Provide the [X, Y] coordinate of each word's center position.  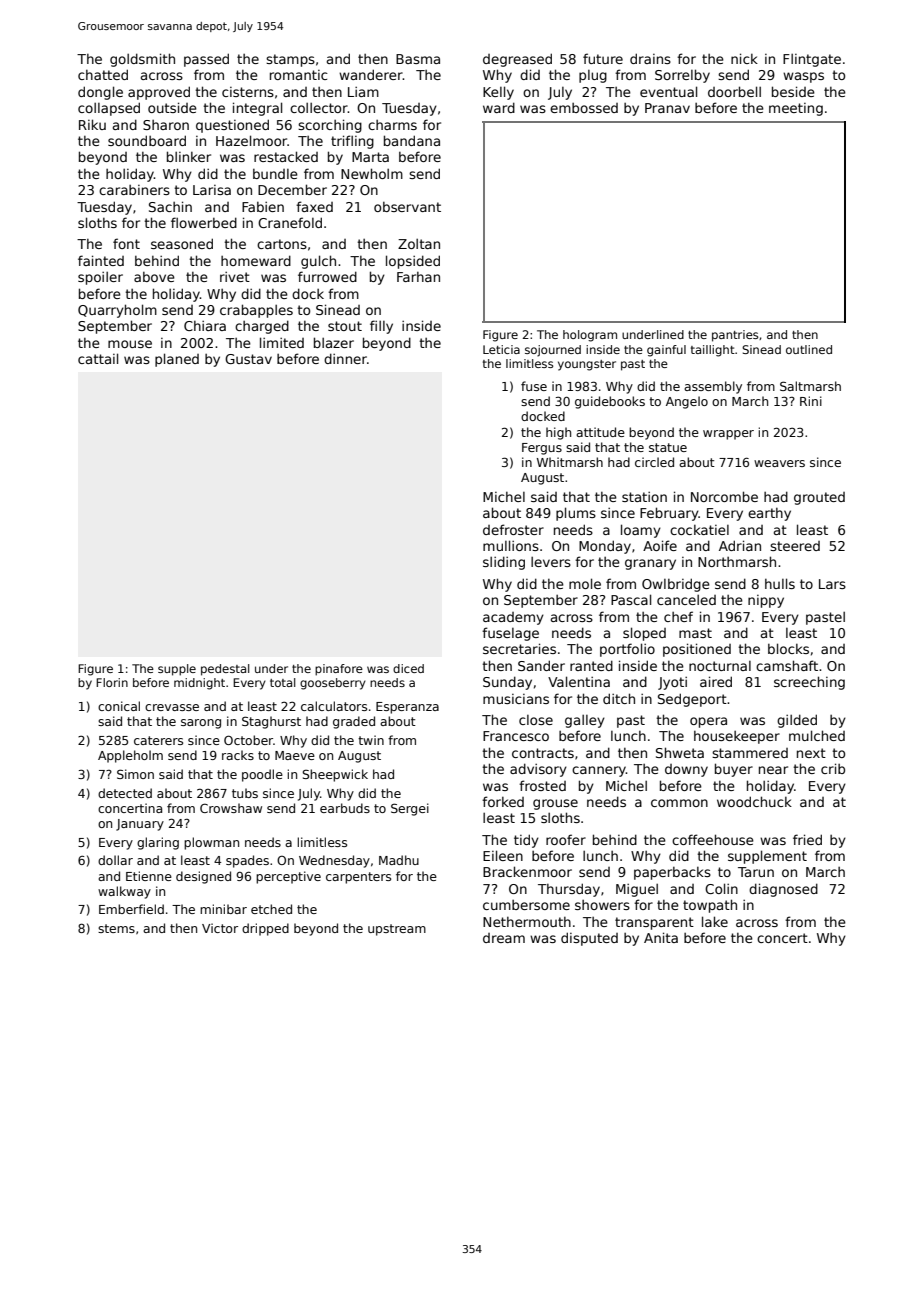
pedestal [225, 670]
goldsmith [142, 60]
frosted [542, 785]
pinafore [339, 670]
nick [744, 58]
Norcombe [724, 496]
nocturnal [720, 666]
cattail [98, 358]
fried [807, 839]
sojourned [553, 351]
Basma [418, 59]
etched [271, 909]
